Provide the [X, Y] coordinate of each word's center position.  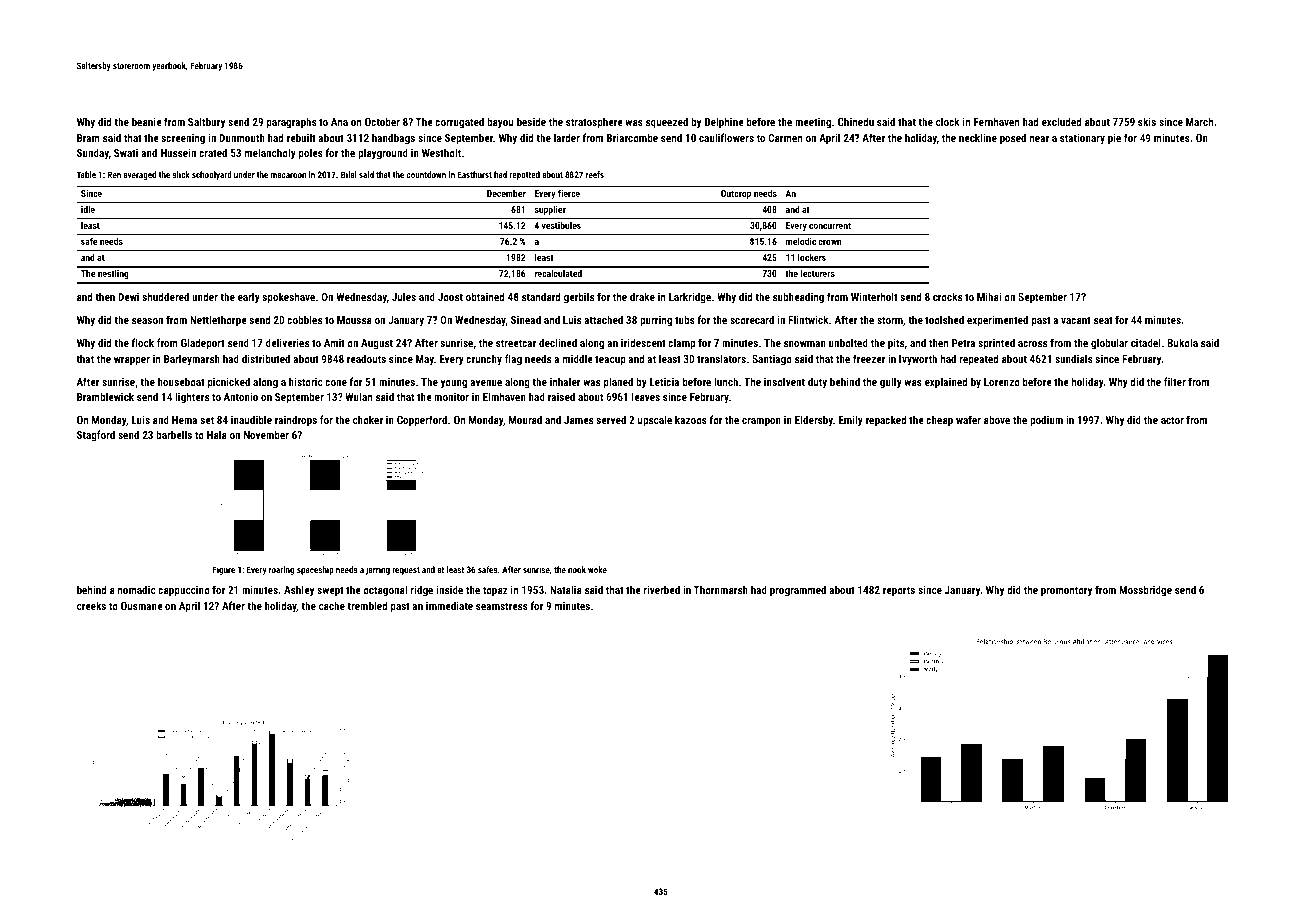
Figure [224, 570]
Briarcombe [632, 137]
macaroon [288, 175]
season [147, 321]
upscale [655, 421]
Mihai [989, 296]
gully [891, 383]
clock [948, 121]
